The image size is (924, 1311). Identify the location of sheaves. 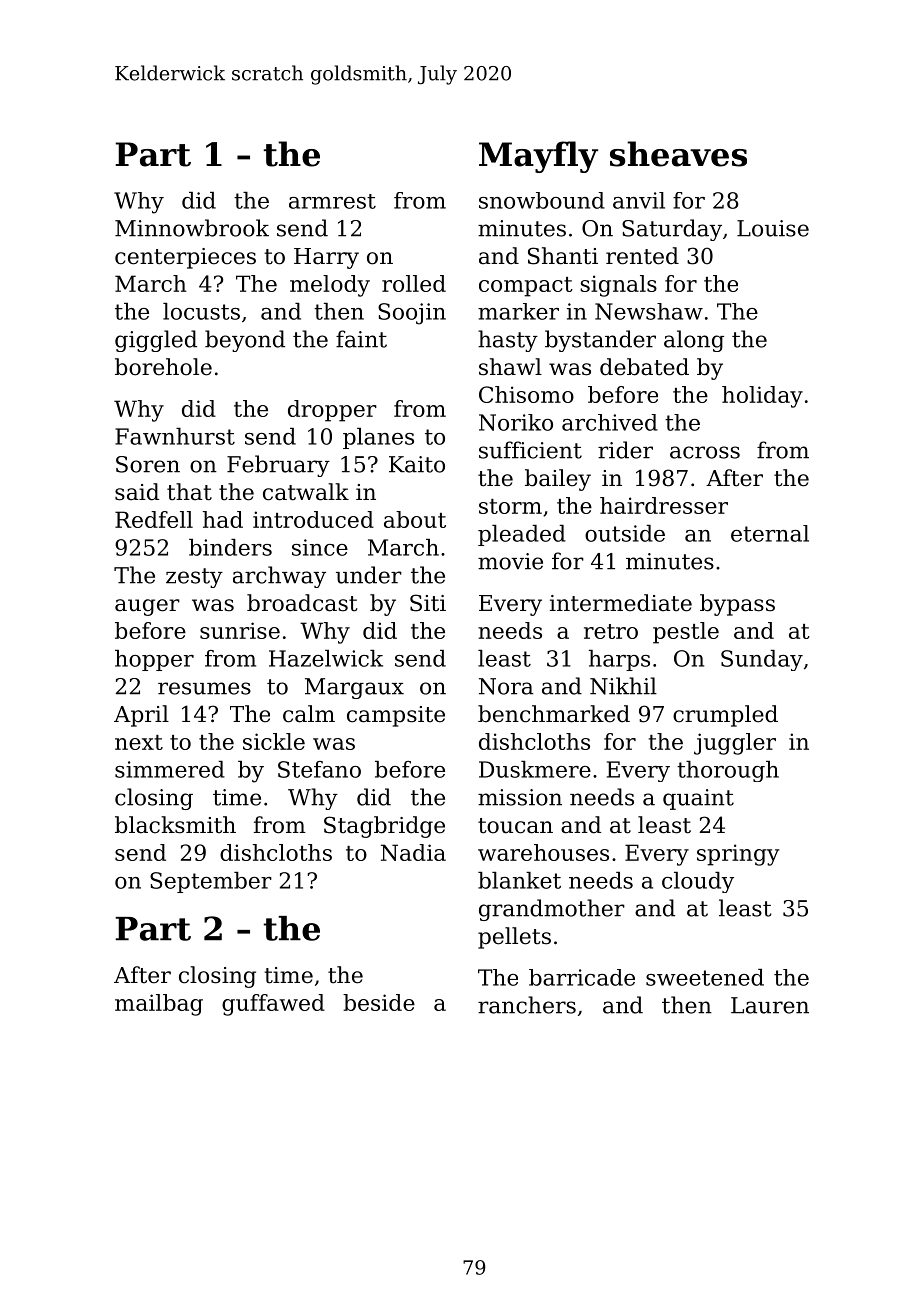
(678, 154).
